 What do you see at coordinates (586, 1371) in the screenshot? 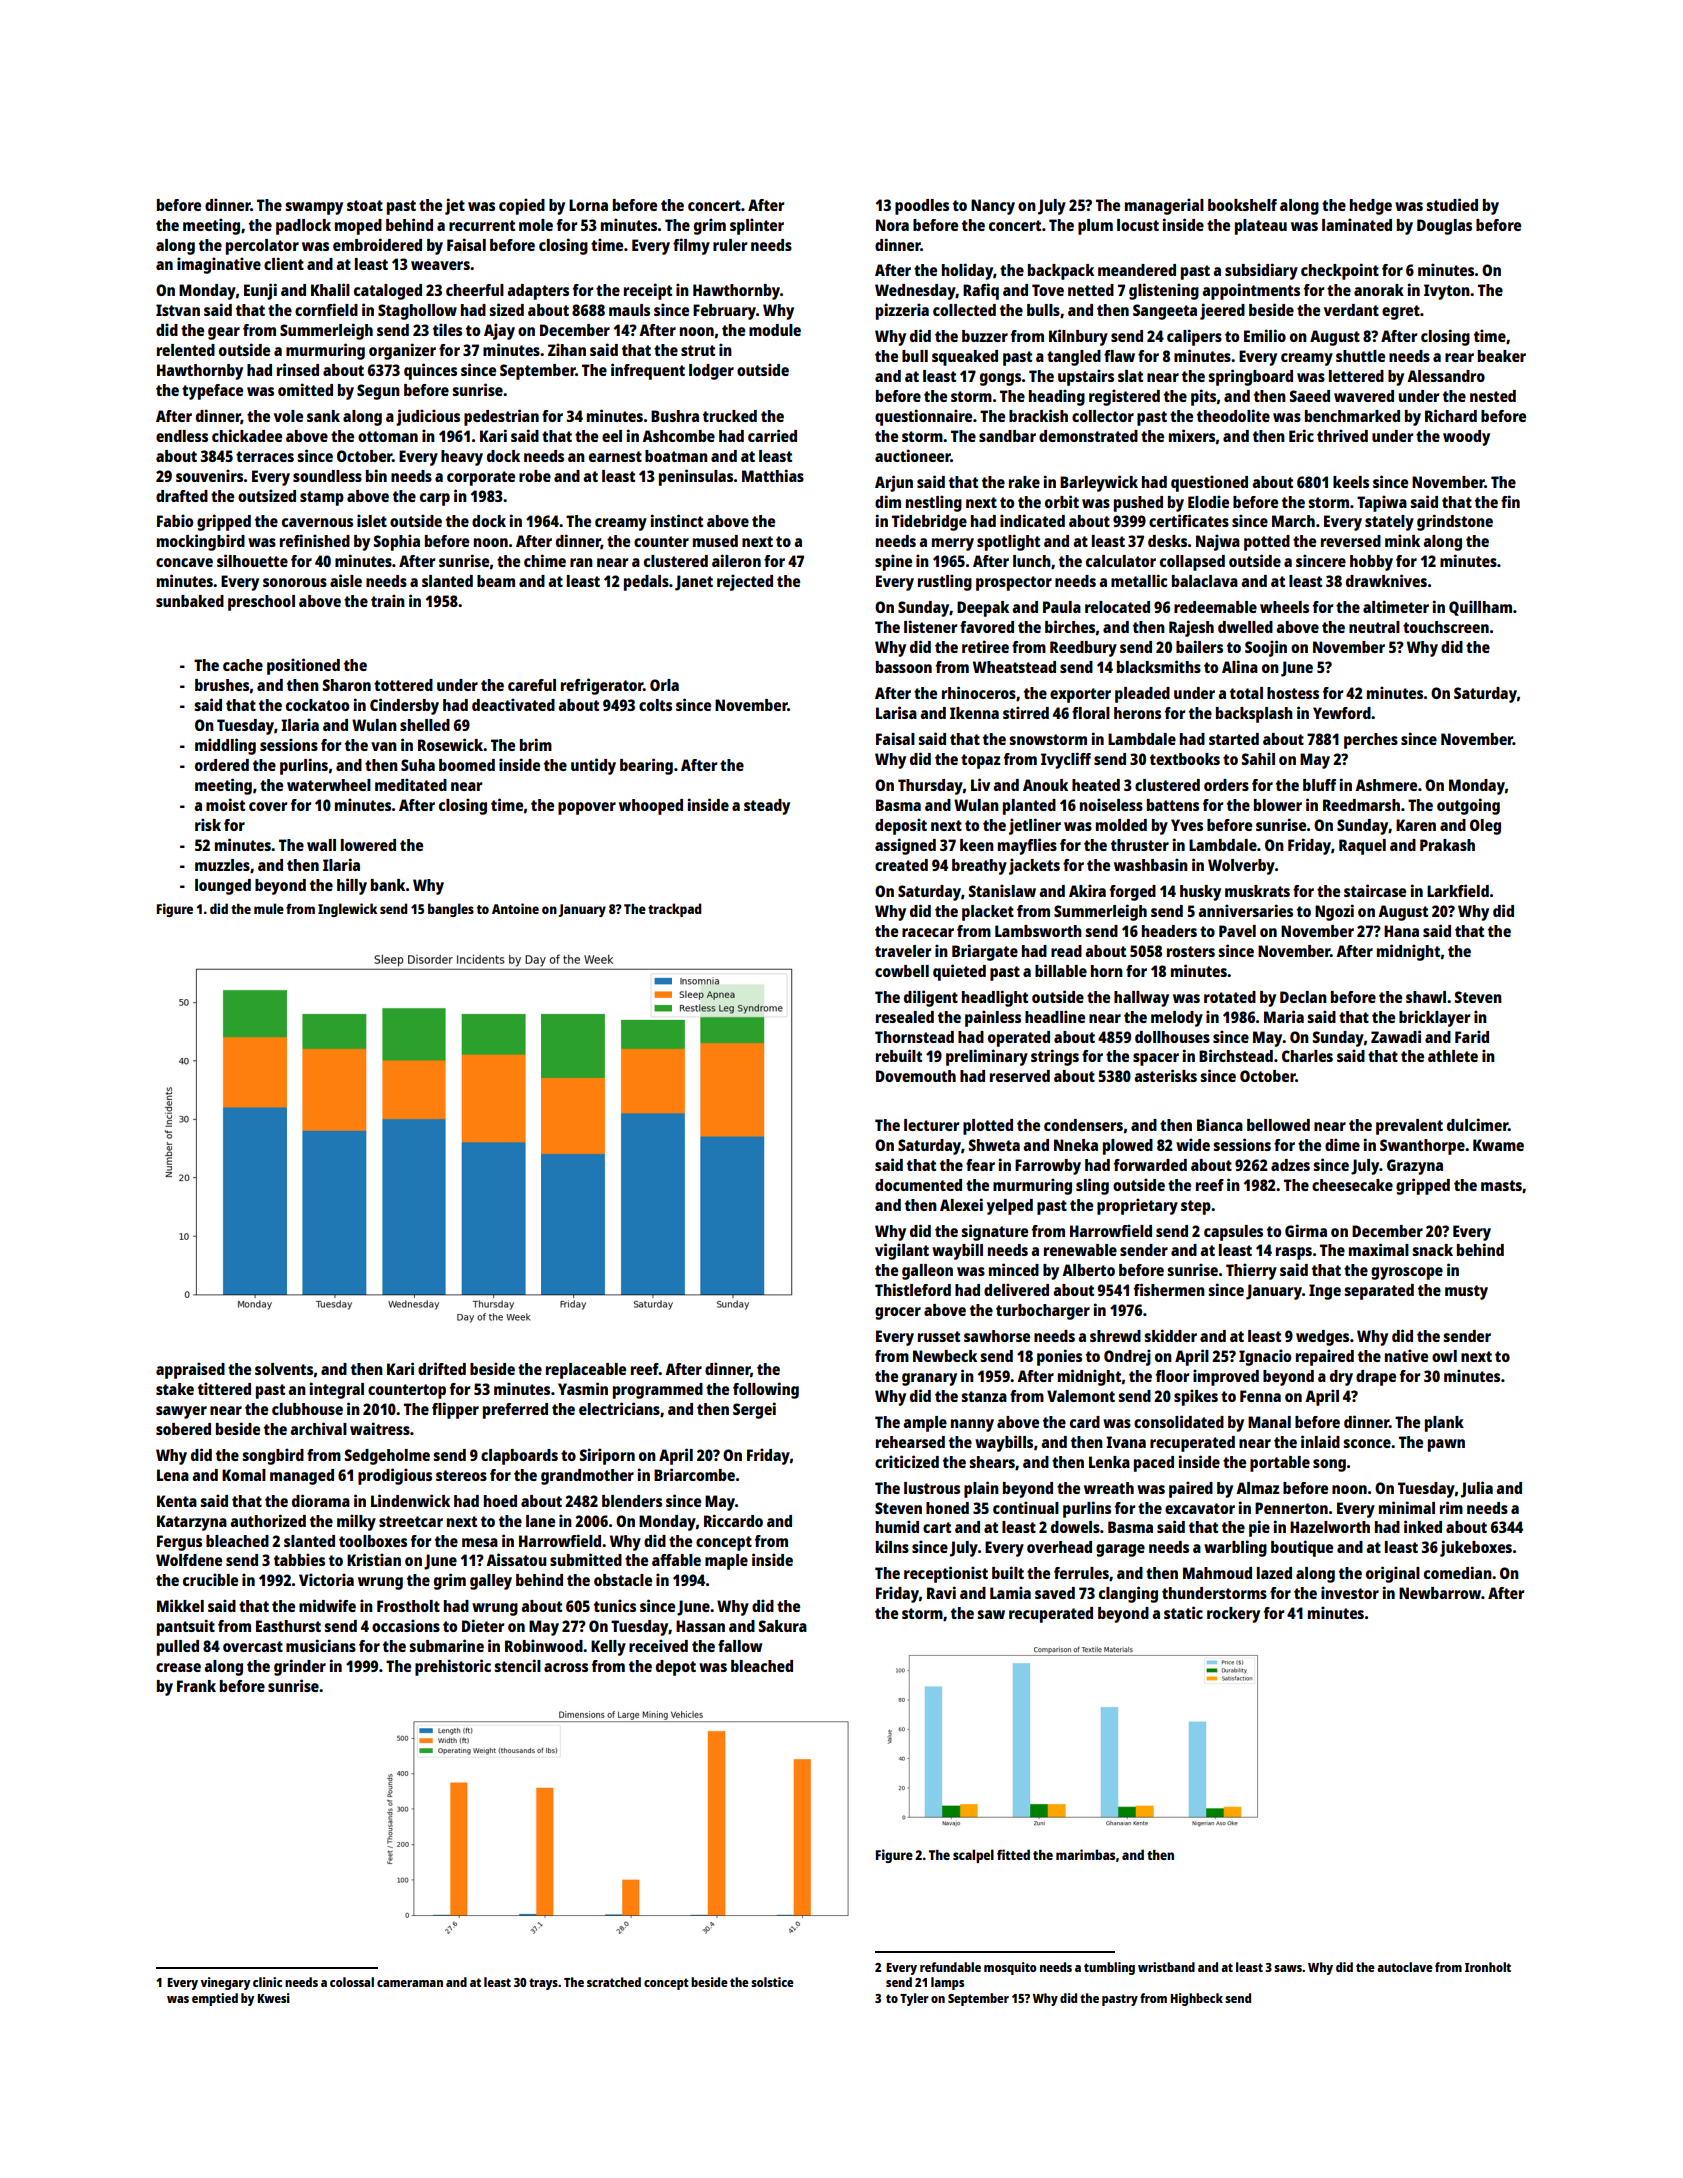
I see `replaceable` at bounding box center [586, 1371].
